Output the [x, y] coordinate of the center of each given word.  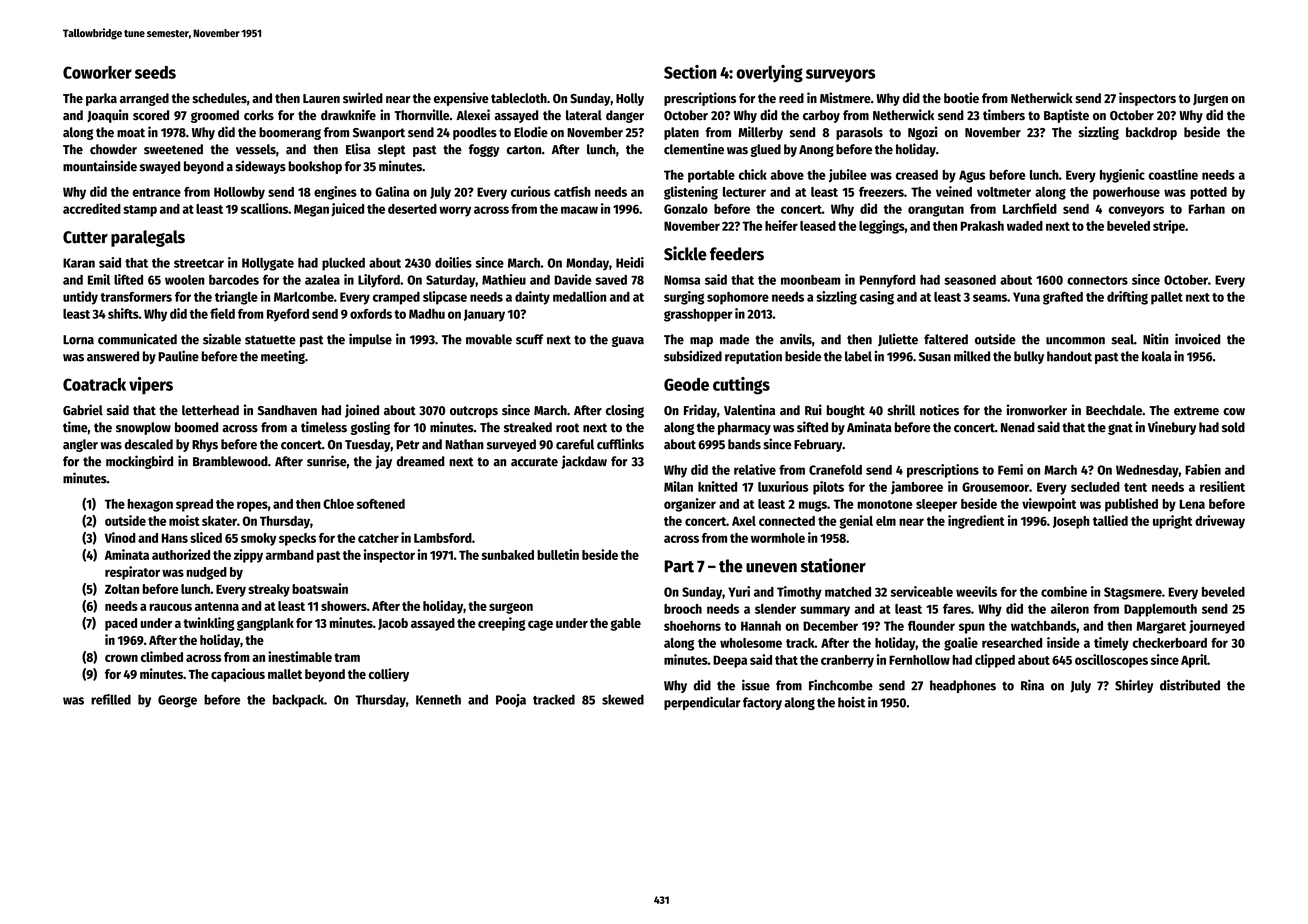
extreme [1196, 411]
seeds [155, 72]
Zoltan [122, 589]
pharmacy [744, 428]
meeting [283, 357]
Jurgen [1210, 100]
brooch [683, 609]
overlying [769, 74]
